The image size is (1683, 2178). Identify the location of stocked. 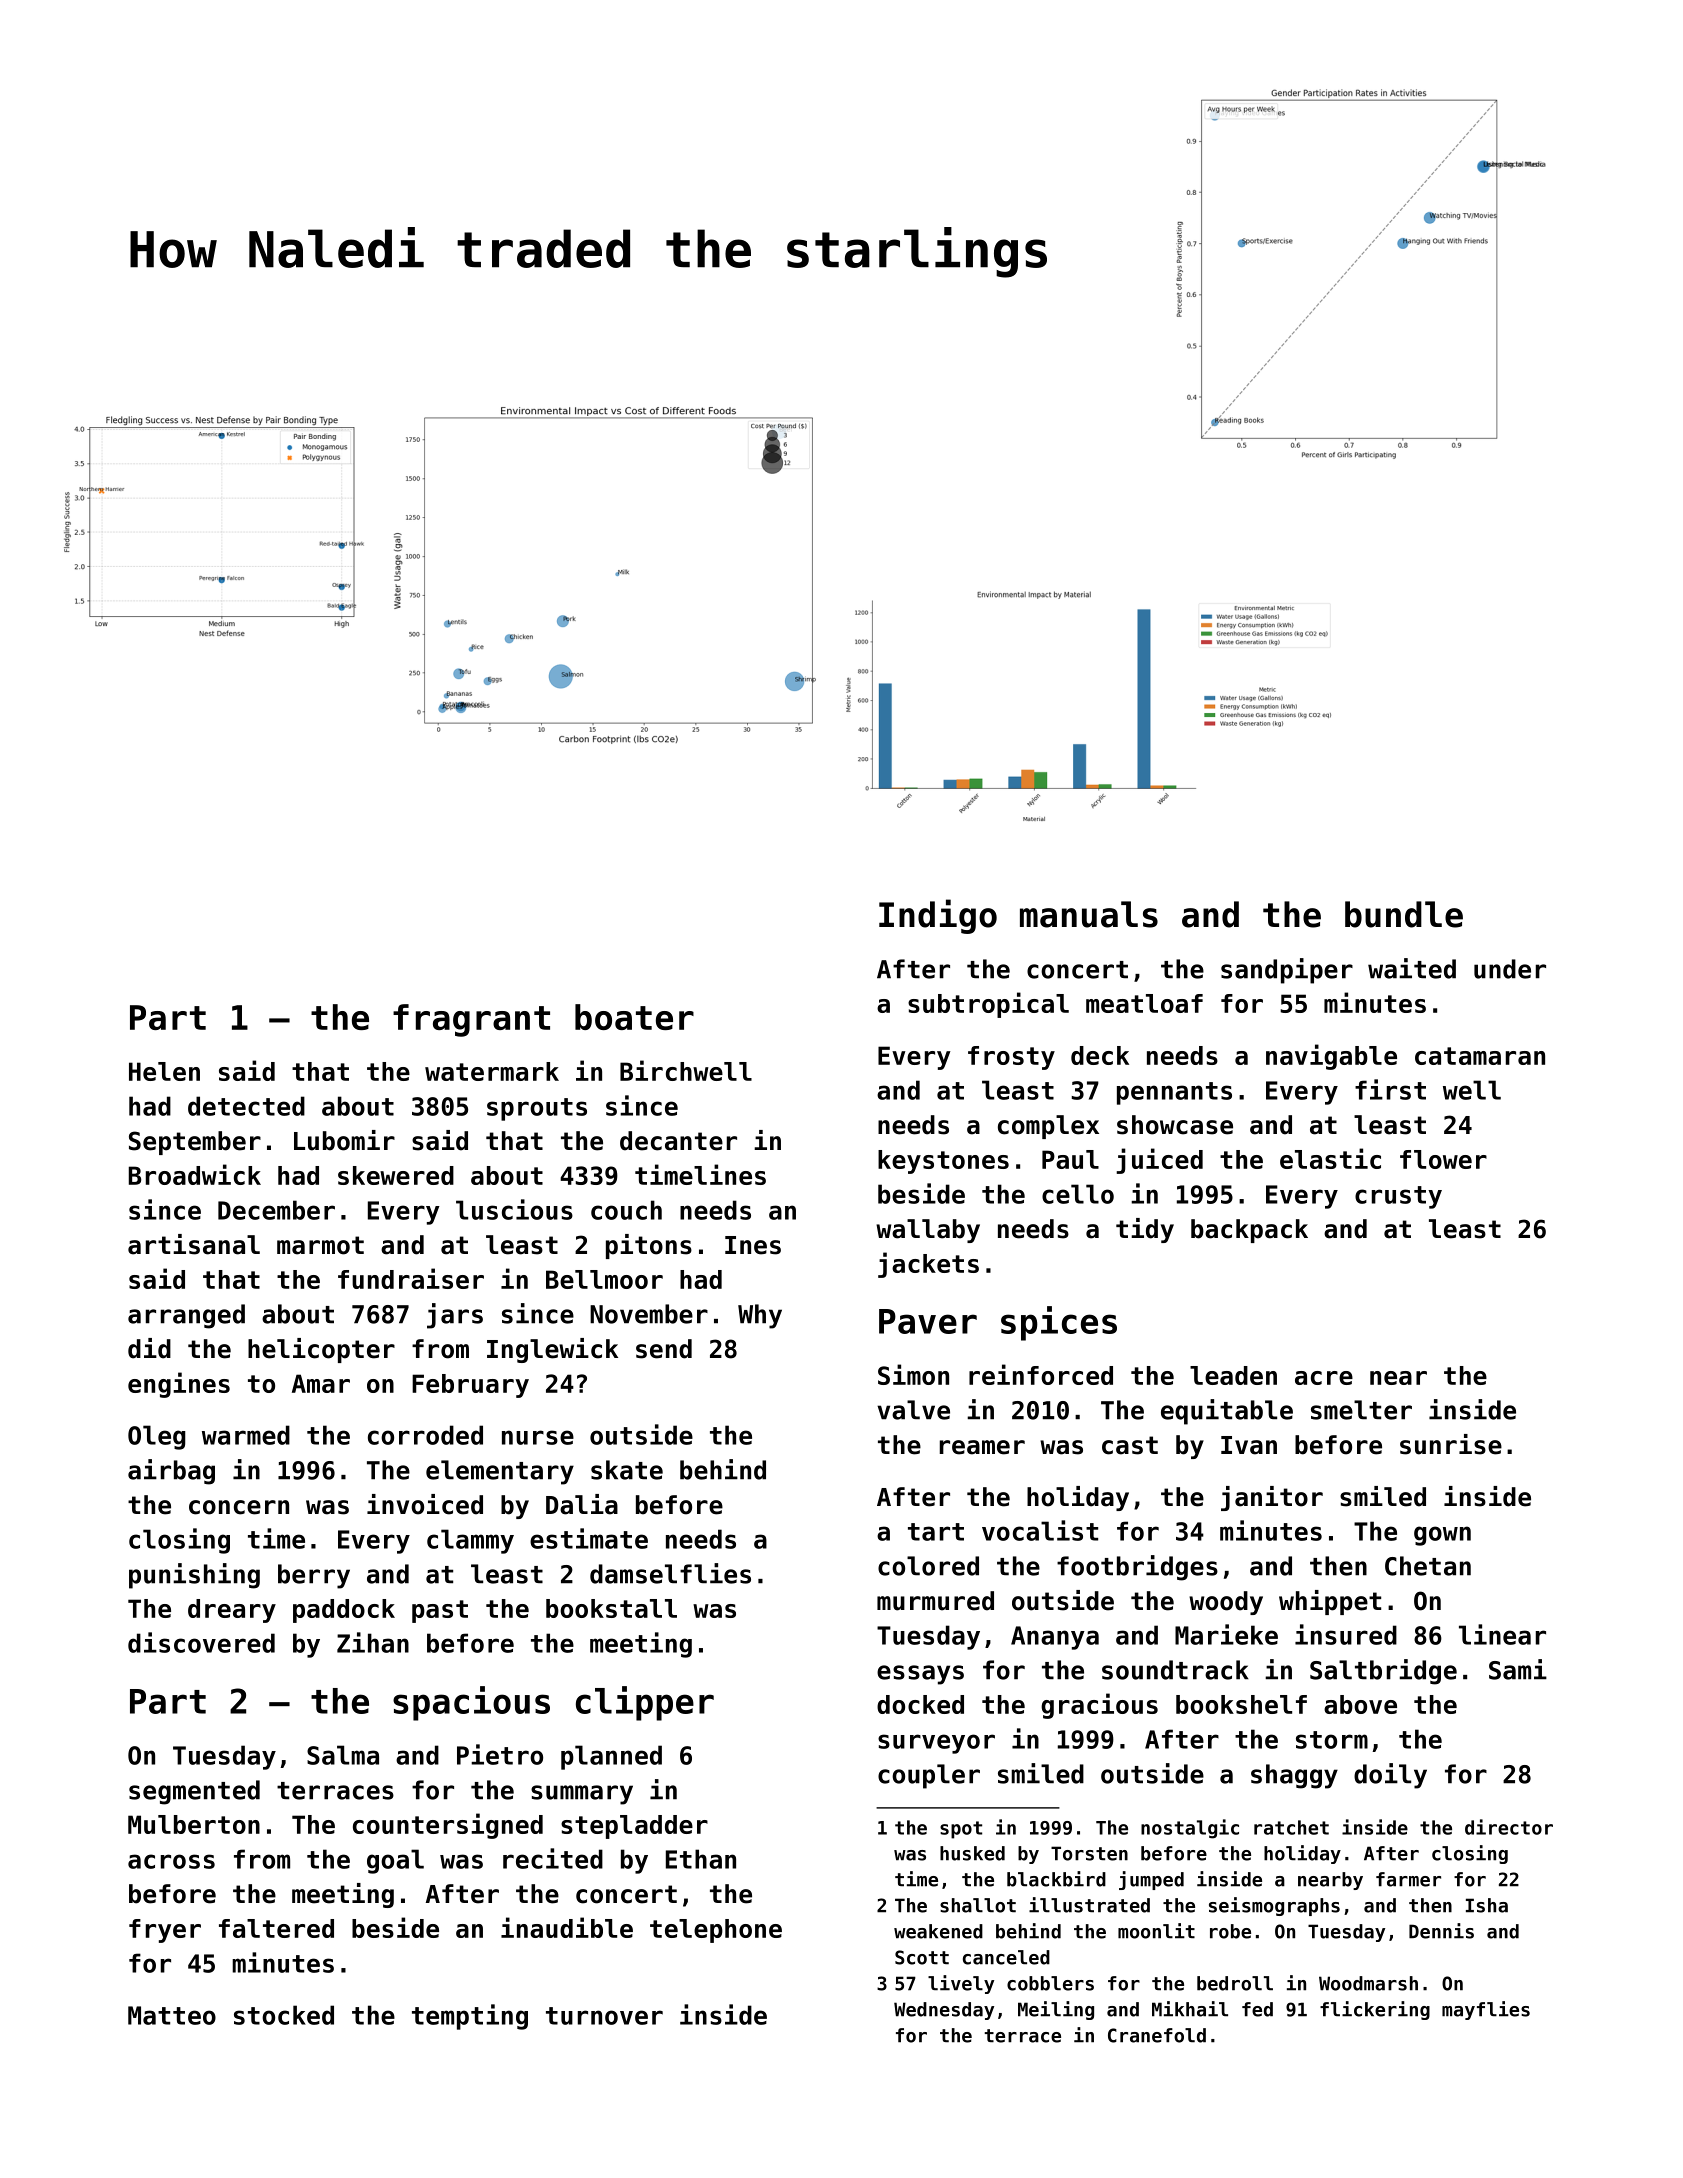
(284, 2015).
